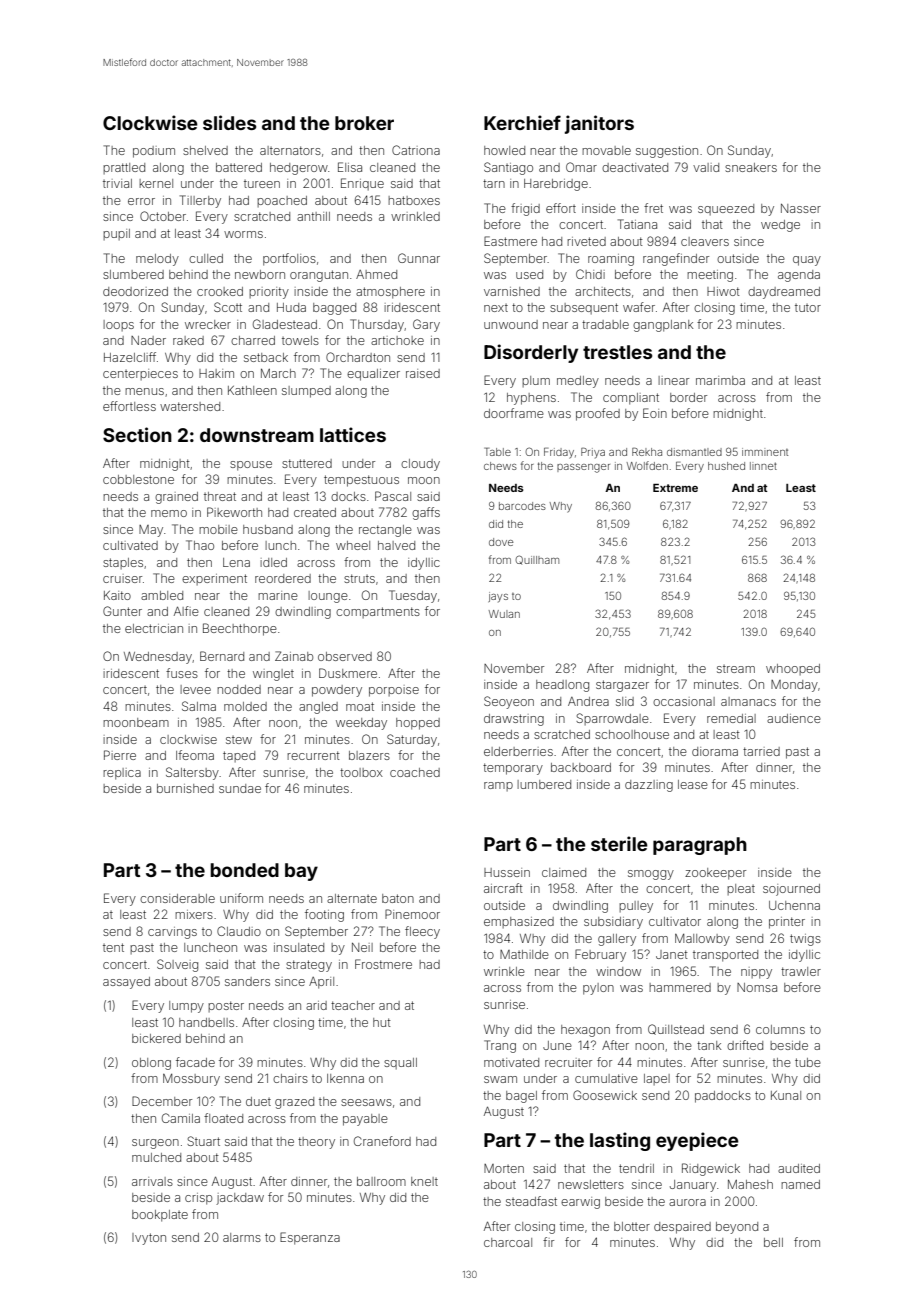  What do you see at coordinates (635, 167) in the screenshot?
I see `deactivated` at bounding box center [635, 167].
